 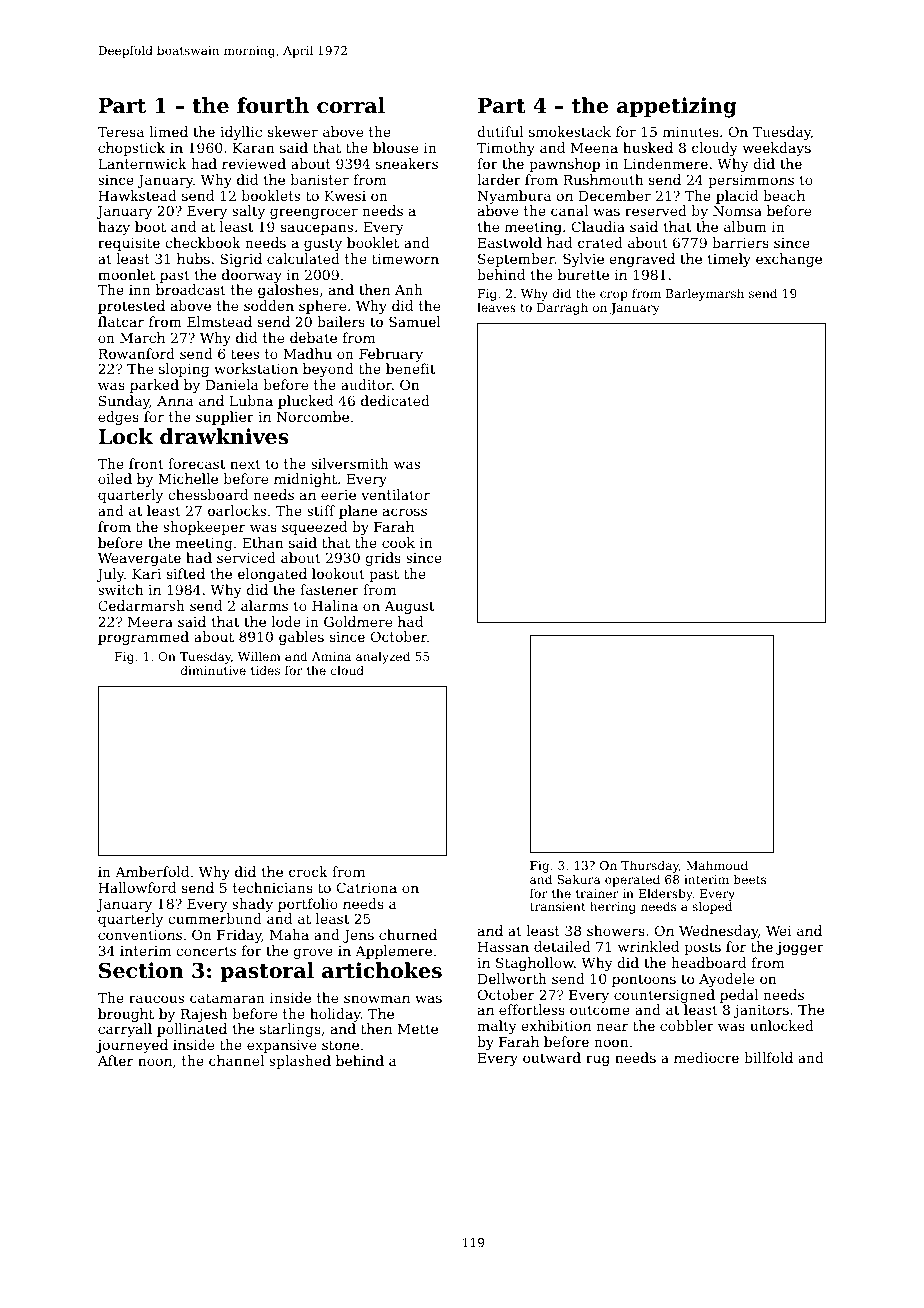 I want to click on dedicated, so click(x=395, y=400).
